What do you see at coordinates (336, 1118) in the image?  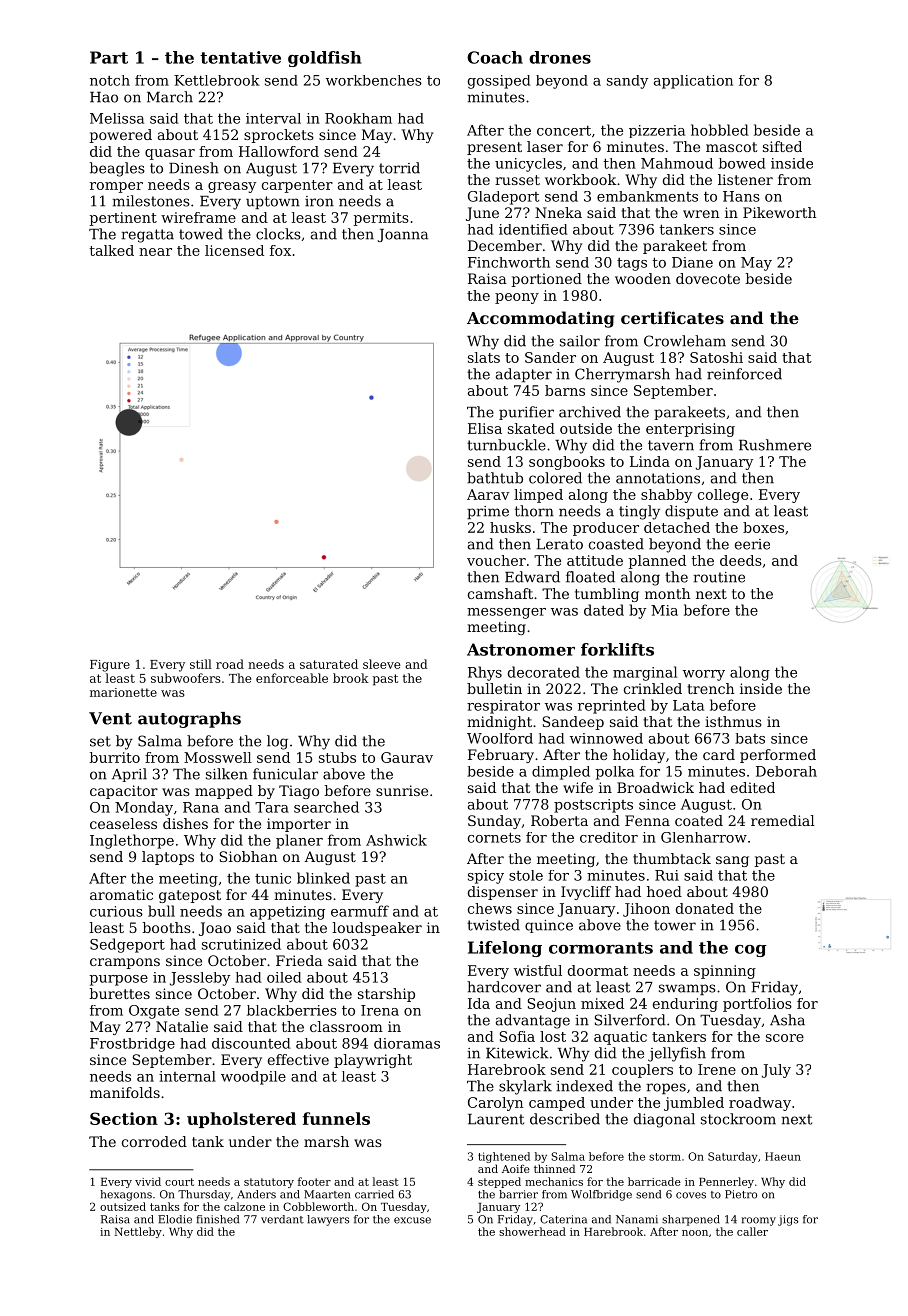 I see `funnels` at bounding box center [336, 1118].
